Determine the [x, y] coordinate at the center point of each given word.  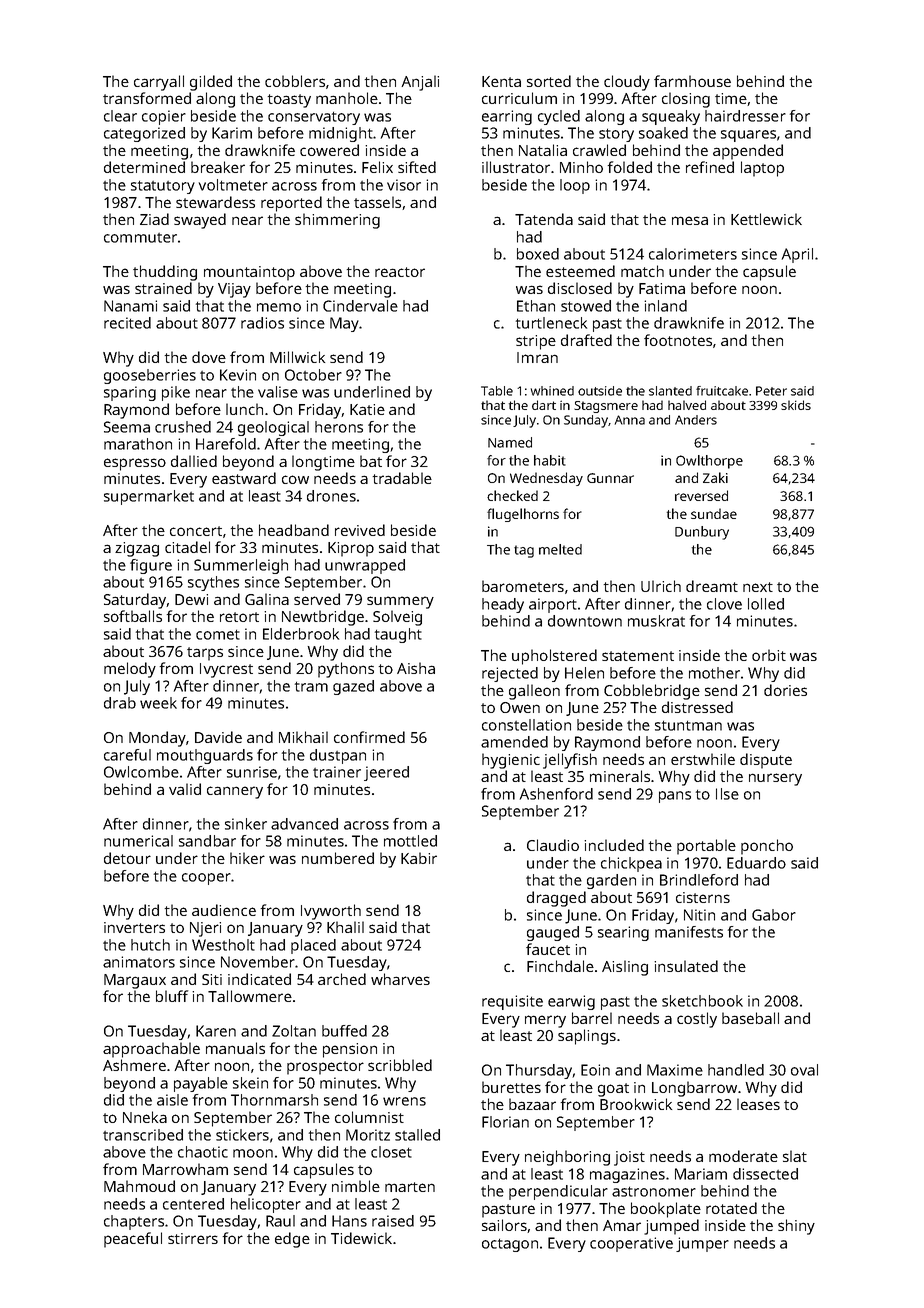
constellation [526, 725]
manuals [235, 1048]
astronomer [654, 1191]
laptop [762, 169]
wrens [404, 1101]
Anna [630, 420]
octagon [510, 1245]
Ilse [727, 794]
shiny [796, 1227]
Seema [127, 427]
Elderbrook [301, 634]
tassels [377, 202]
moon [253, 1153]
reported [291, 204]
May [344, 324]
